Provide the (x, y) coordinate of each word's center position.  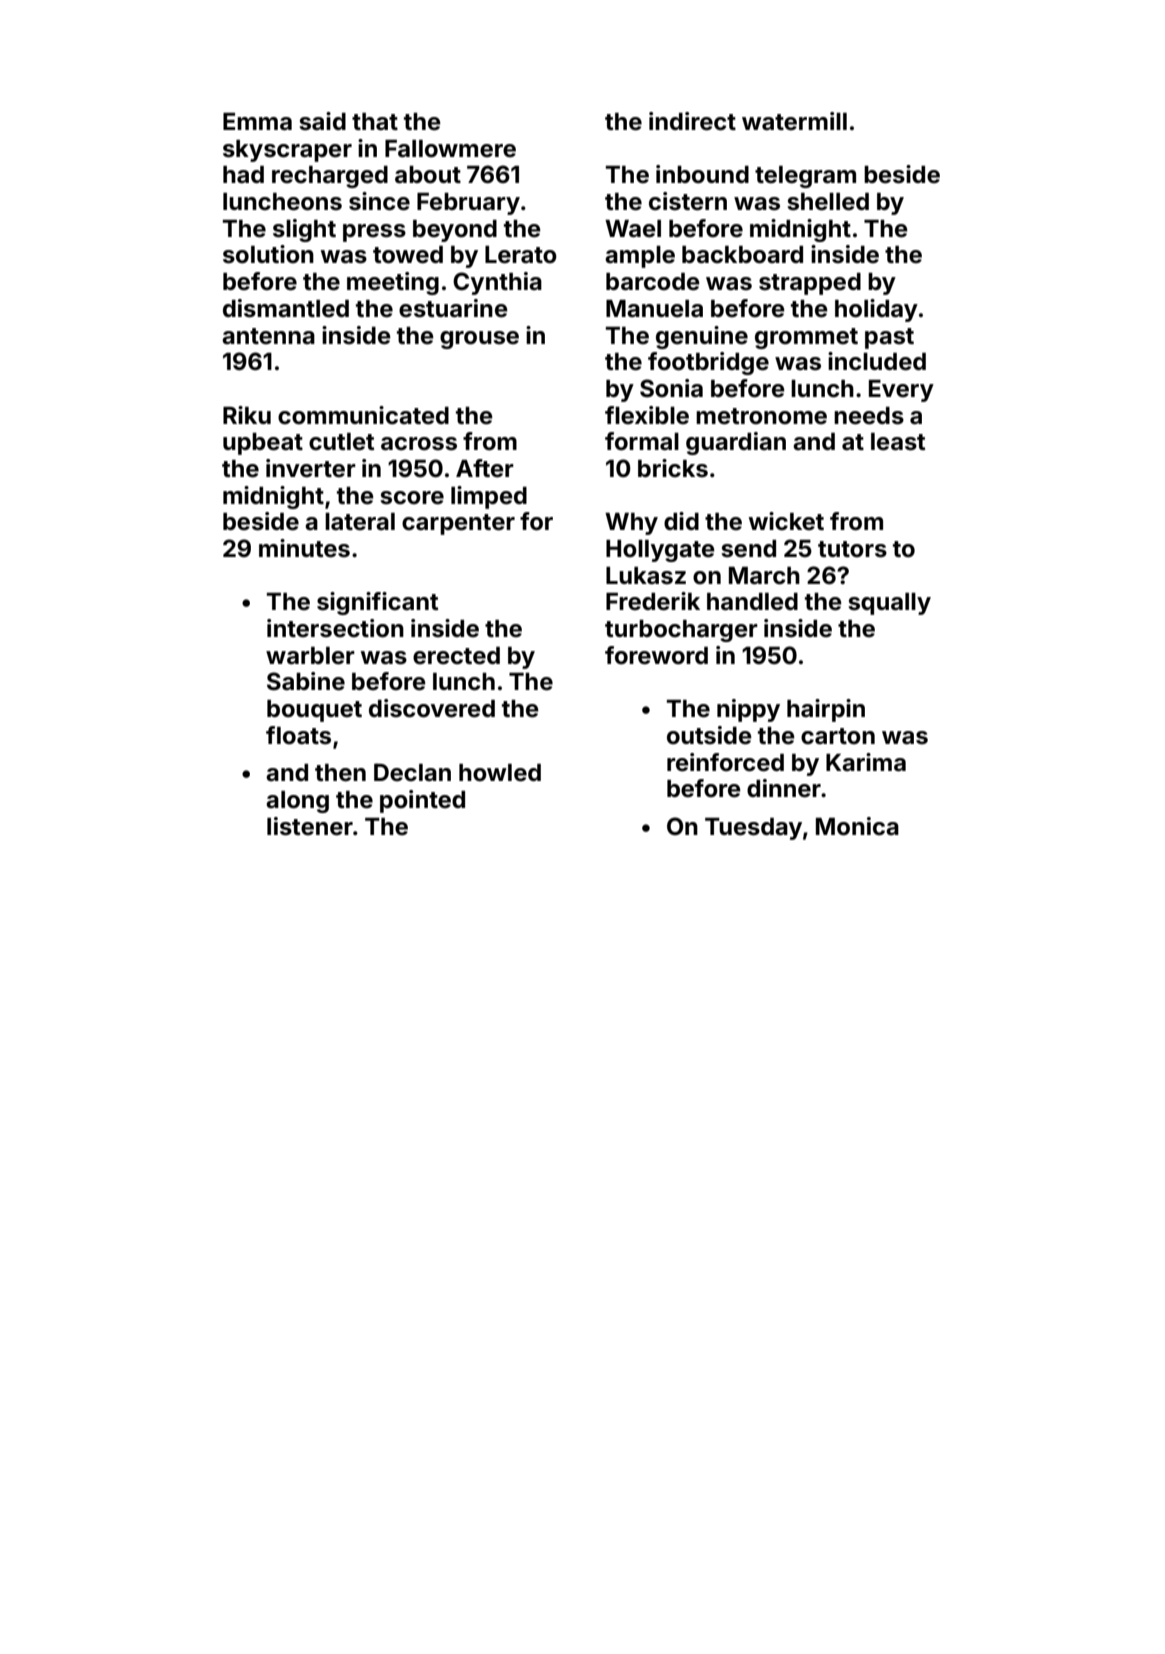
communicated (363, 415)
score (412, 498)
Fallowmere (450, 149)
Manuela (654, 309)
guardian (736, 443)
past (889, 338)
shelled (828, 202)
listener (310, 826)
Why (631, 524)
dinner (784, 788)
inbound (702, 174)
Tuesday (753, 829)
